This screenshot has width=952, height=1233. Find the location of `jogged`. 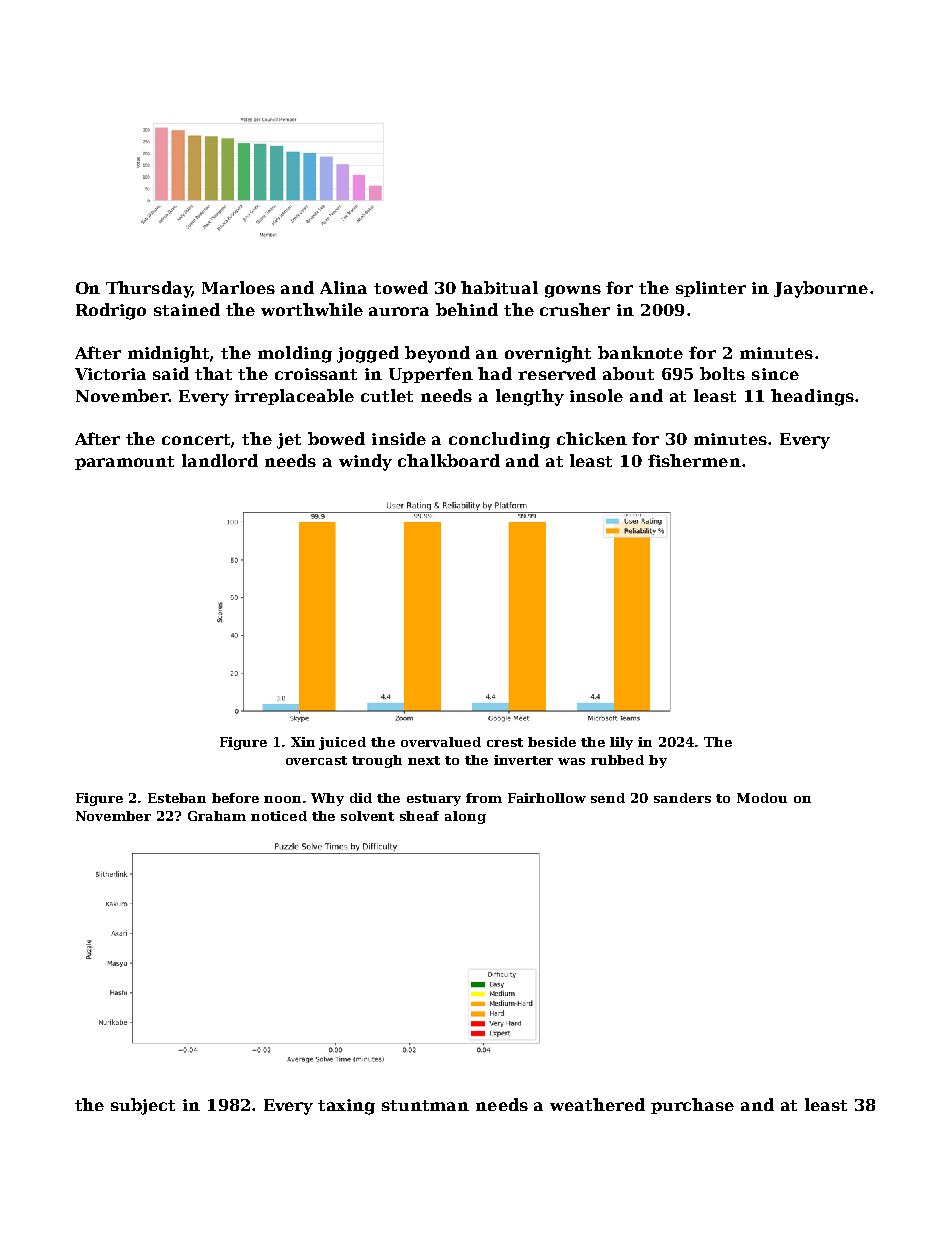

jogged is located at coordinates (368, 354).
